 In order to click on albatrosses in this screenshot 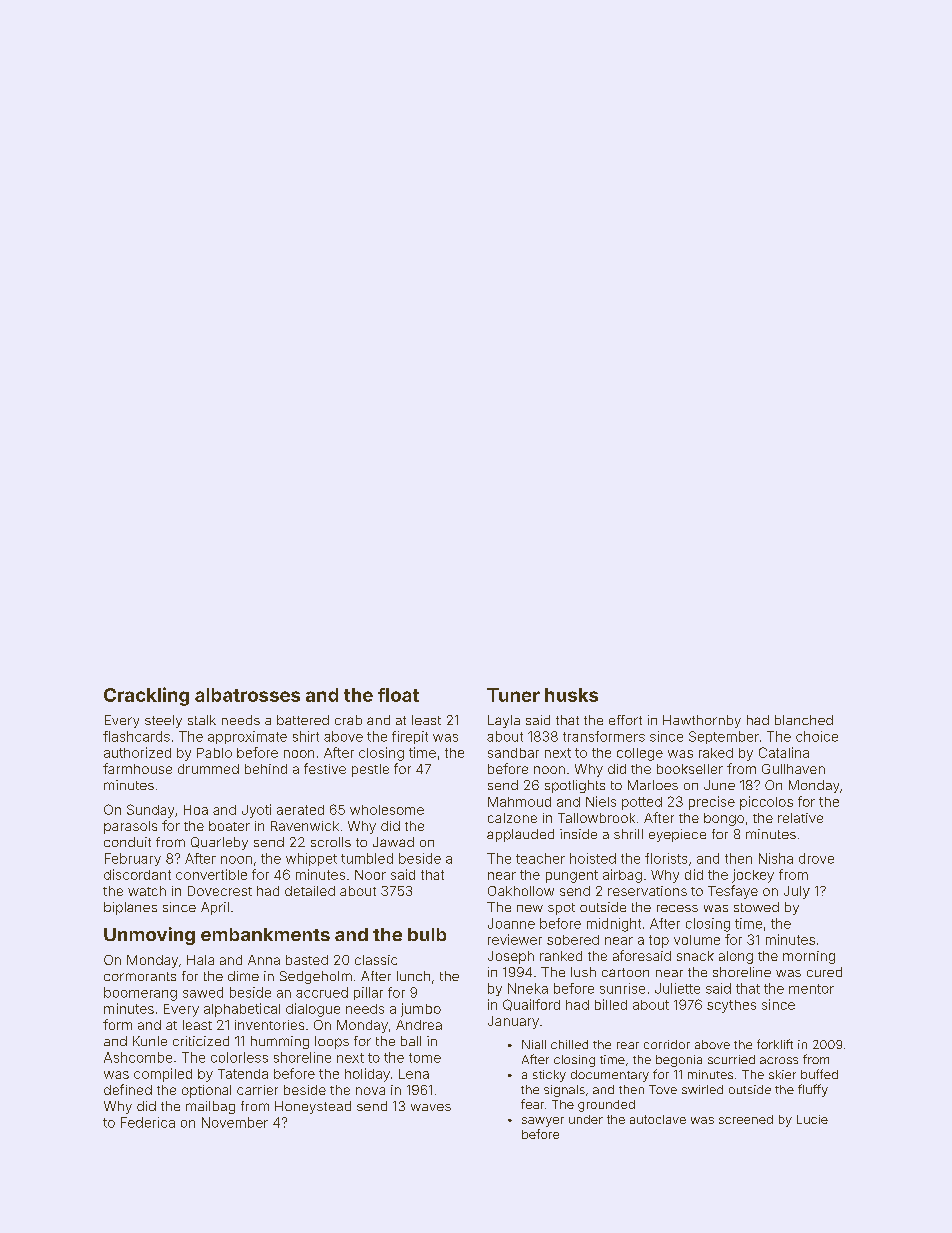, I will do `click(247, 695)`.
